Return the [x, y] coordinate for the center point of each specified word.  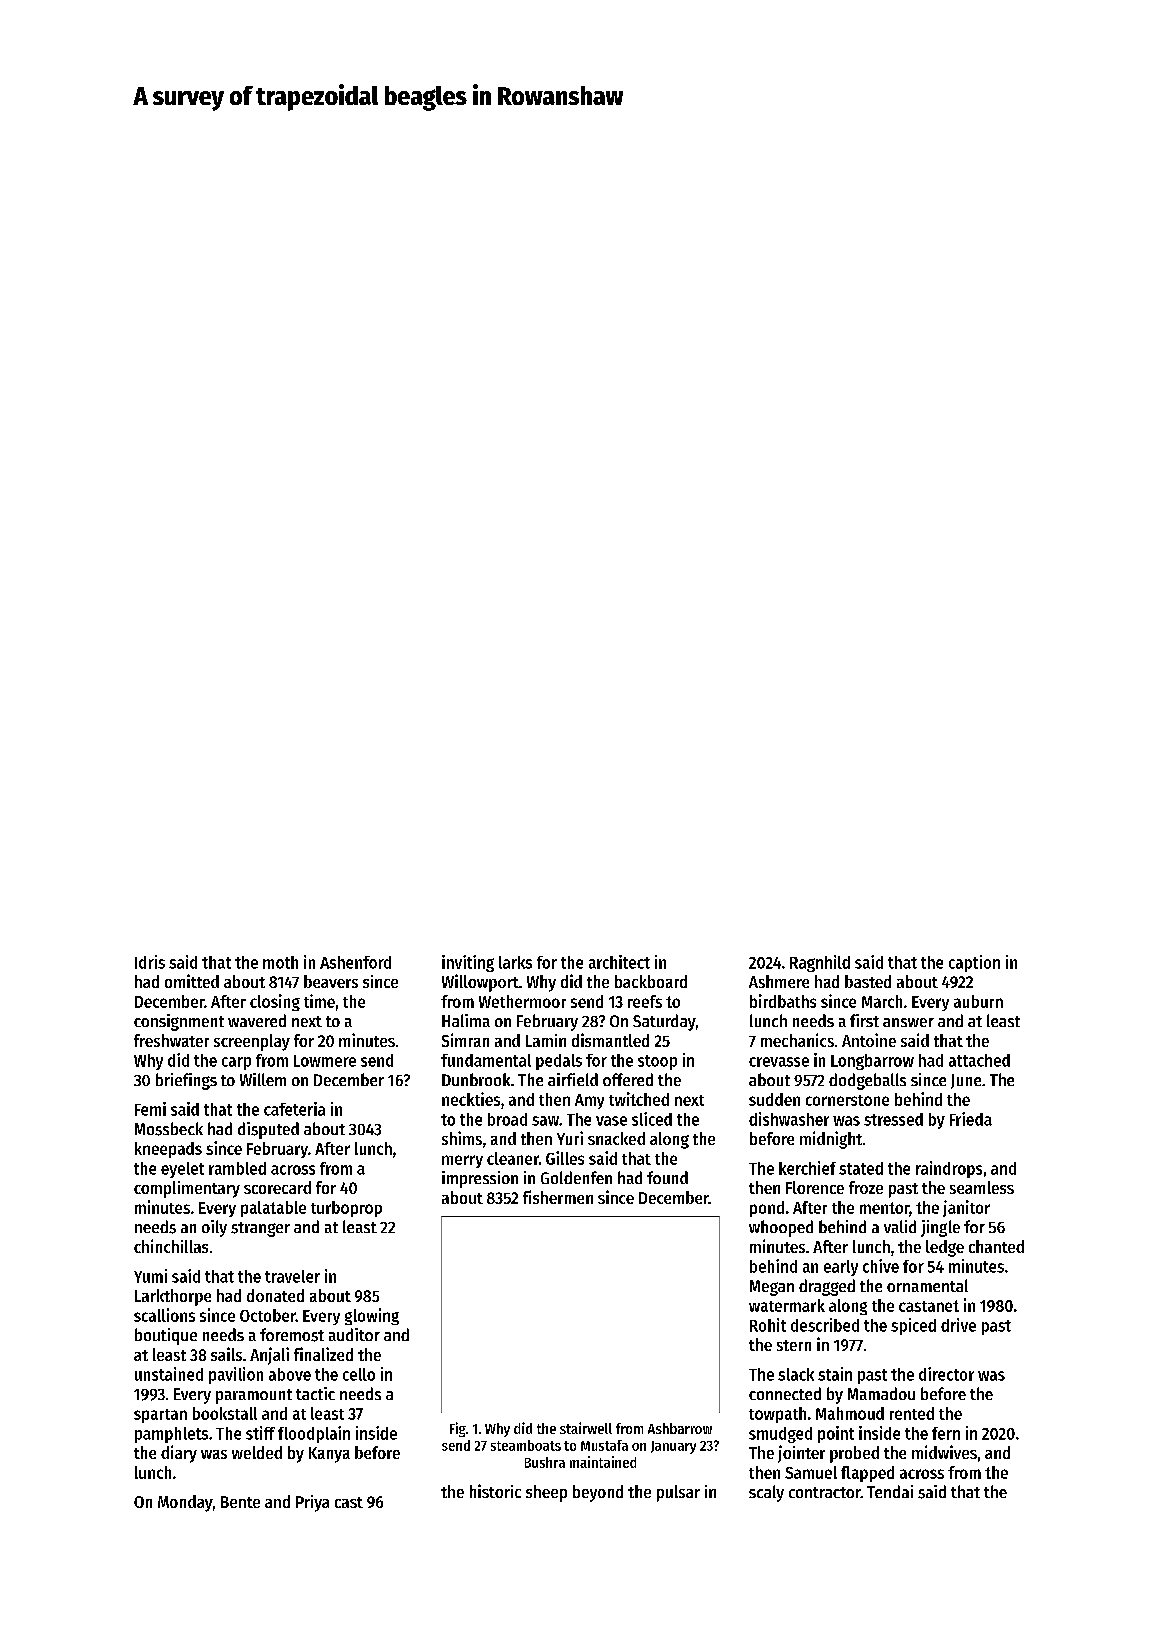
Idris [150, 962]
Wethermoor [522, 1001]
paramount [254, 1396]
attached [979, 1060]
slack [796, 1374]
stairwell [586, 1428]
